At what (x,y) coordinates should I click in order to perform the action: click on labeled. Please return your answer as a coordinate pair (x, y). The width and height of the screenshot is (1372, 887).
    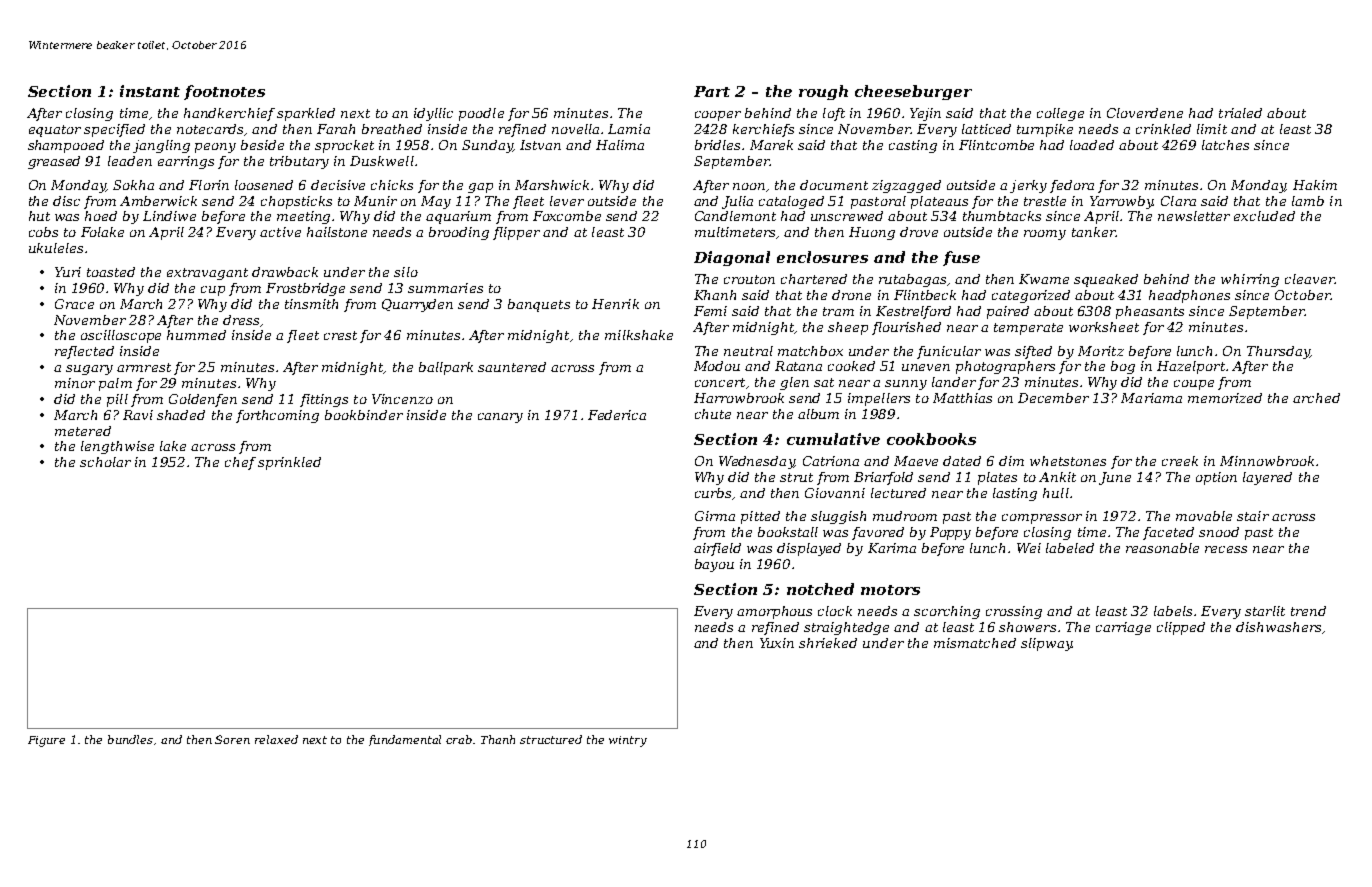
    Looking at the image, I should click on (1070, 548).
